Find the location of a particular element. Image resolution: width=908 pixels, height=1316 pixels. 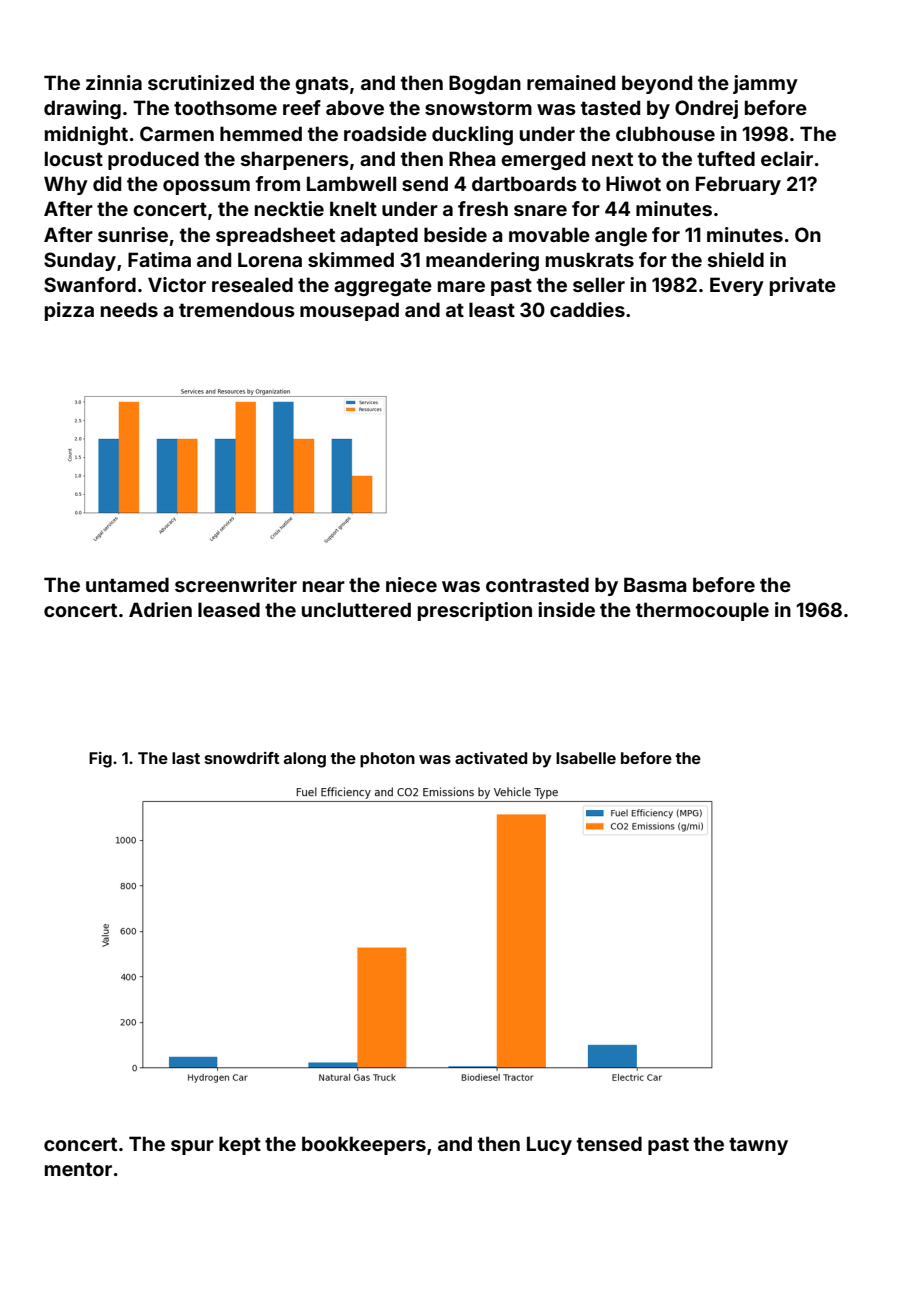

untamed is located at coordinates (127, 584).
